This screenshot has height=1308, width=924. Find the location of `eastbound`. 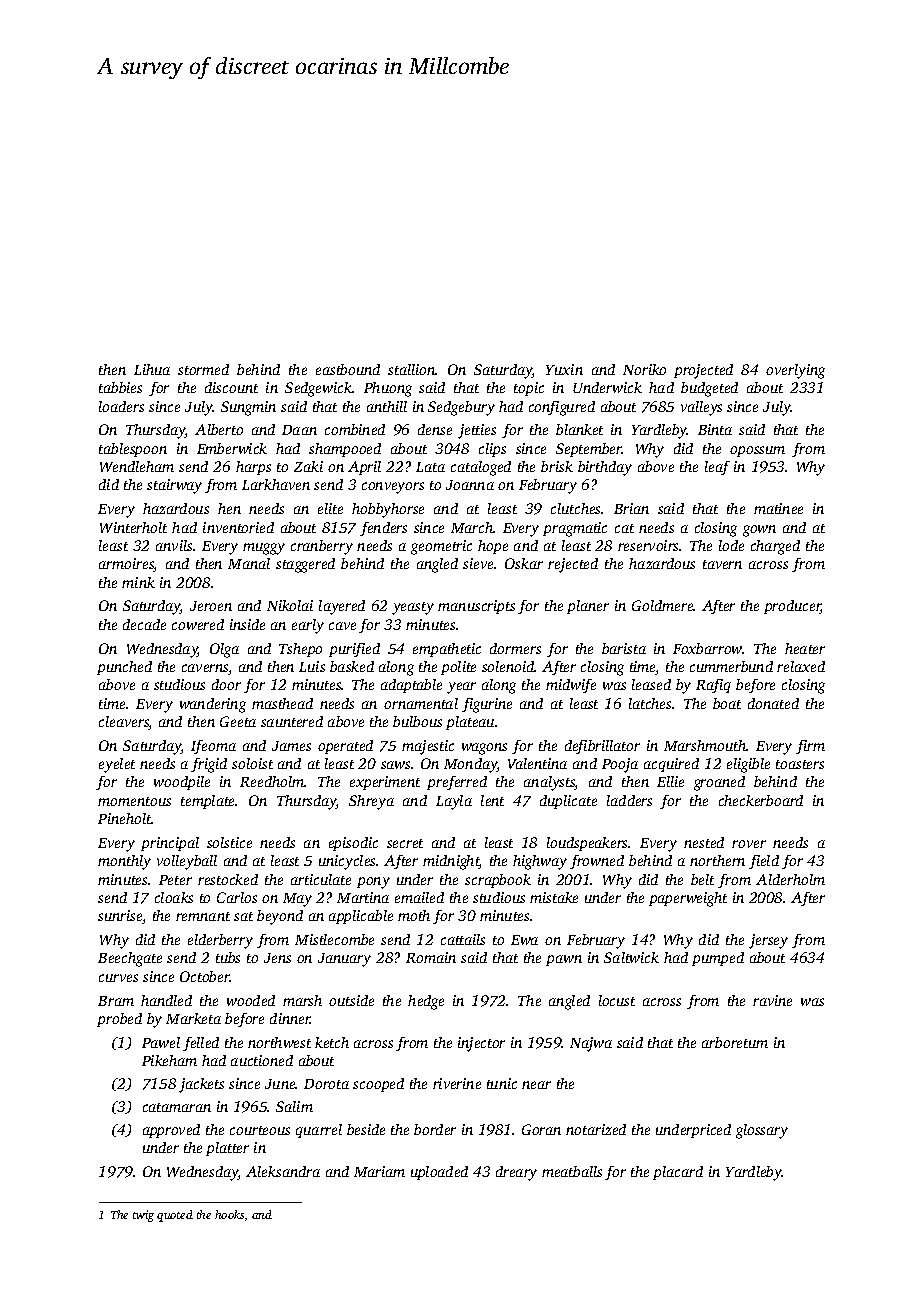

eastbound is located at coordinates (348, 369).
